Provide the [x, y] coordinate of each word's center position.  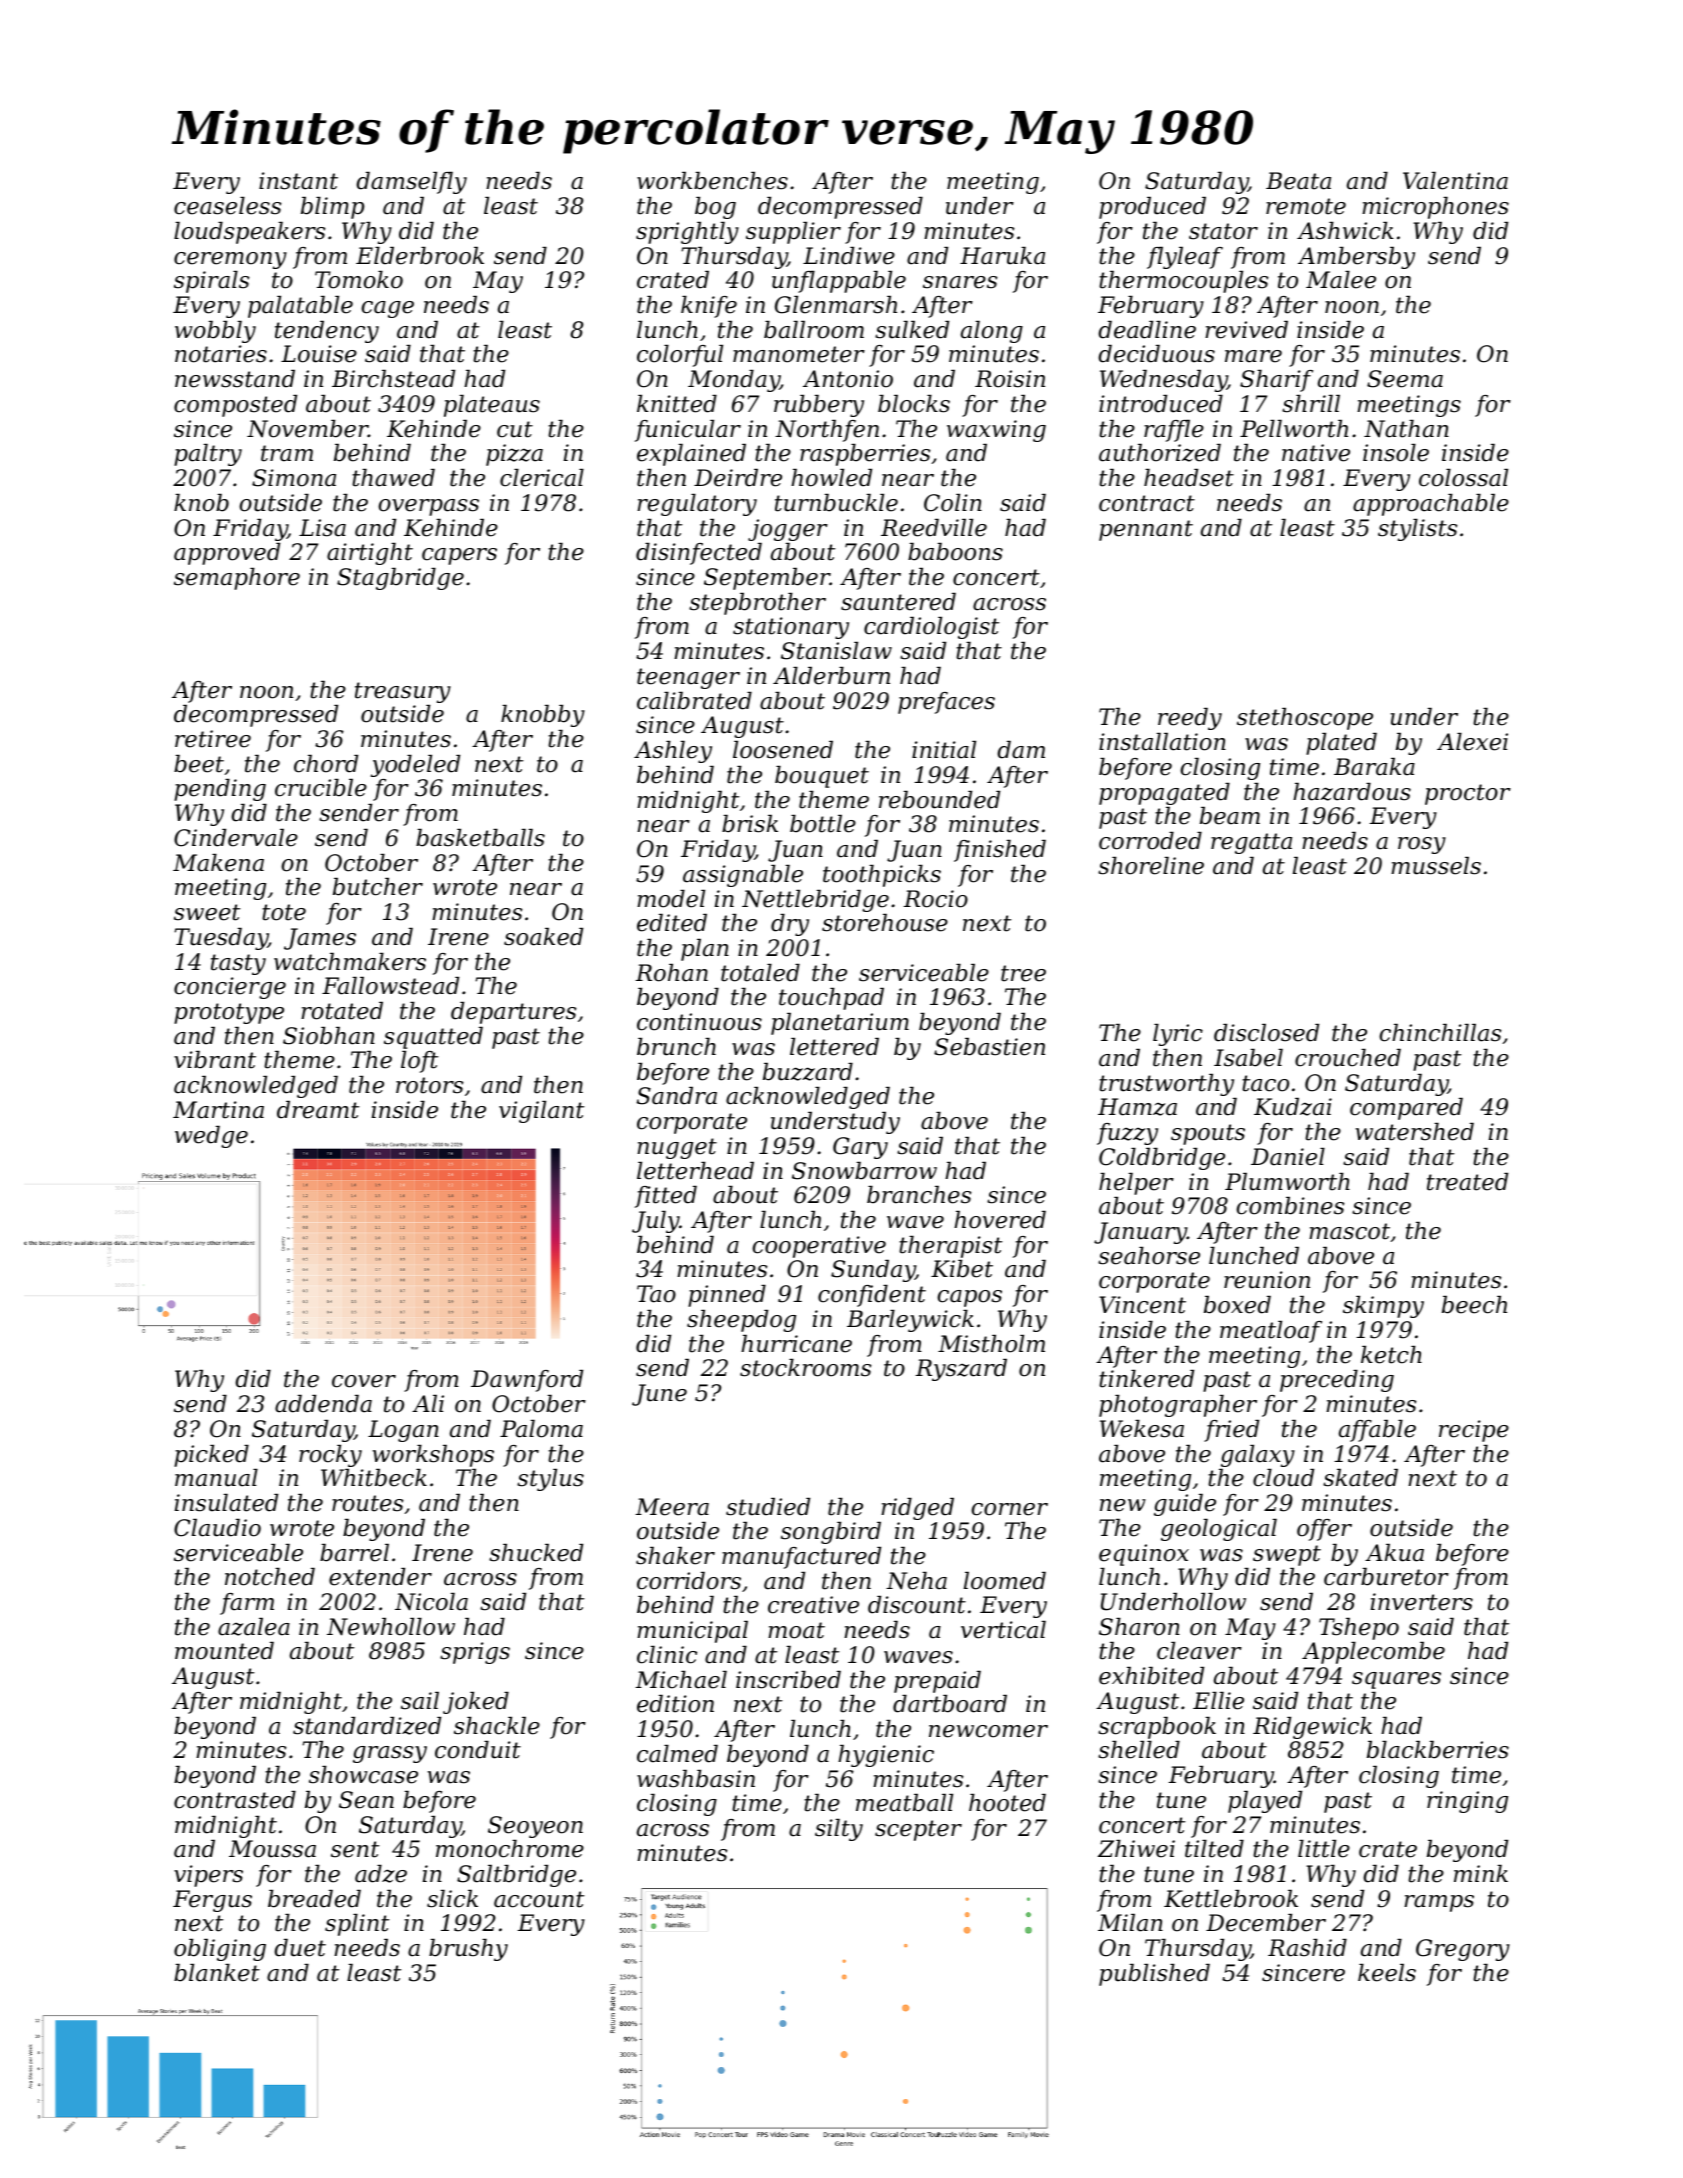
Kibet [962, 1269]
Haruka [1002, 256]
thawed [393, 478]
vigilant [542, 1112]
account [539, 1899]
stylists [1417, 530]
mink [1481, 1873]
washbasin [696, 1779]
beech [1474, 1305]
